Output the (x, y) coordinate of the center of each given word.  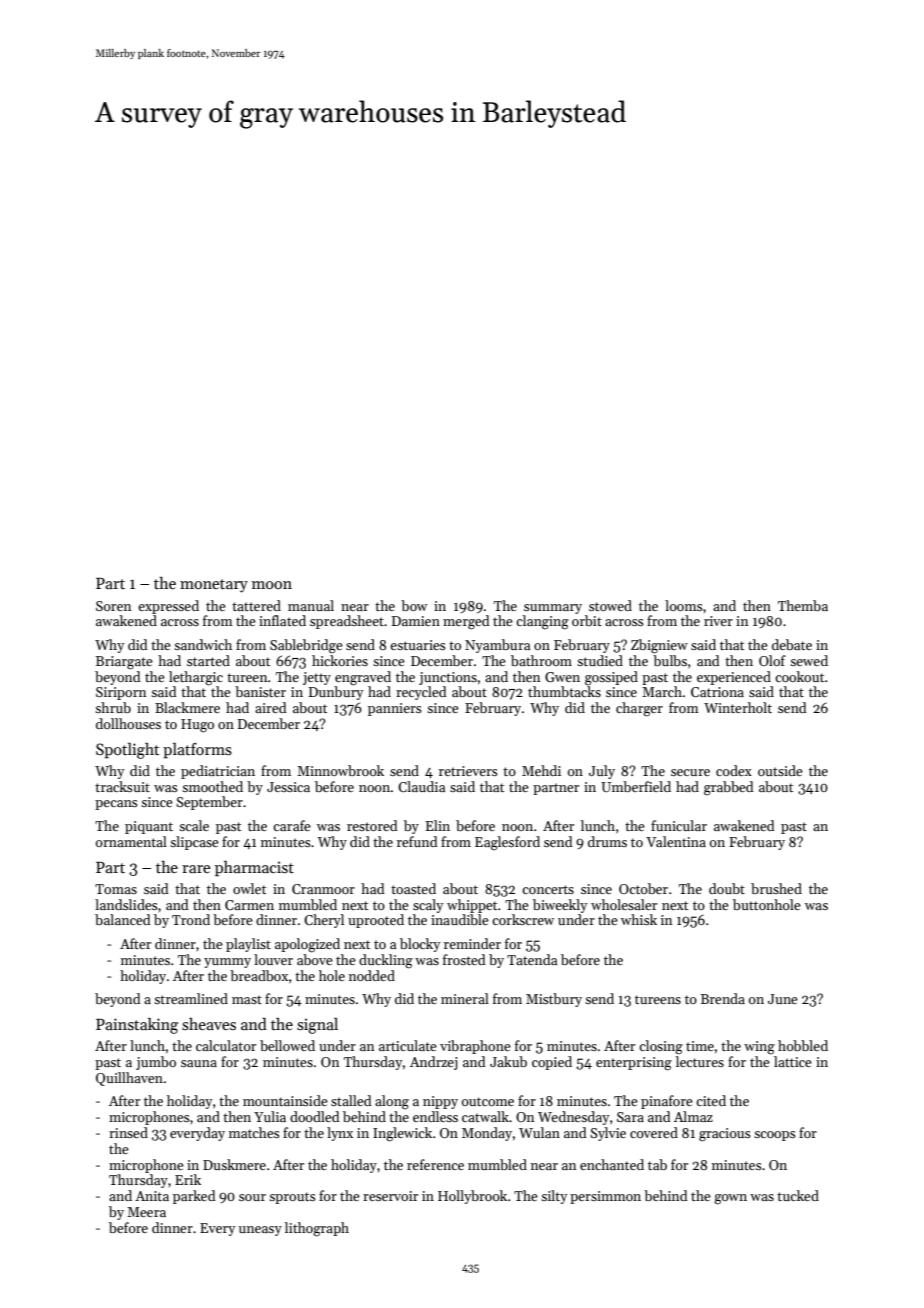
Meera (146, 1212)
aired (271, 707)
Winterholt (738, 707)
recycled (421, 693)
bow (414, 605)
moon (272, 585)
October (643, 888)
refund (417, 841)
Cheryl (324, 921)
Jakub (508, 1061)
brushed (776, 888)
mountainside (285, 1100)
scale (194, 825)
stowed (610, 605)
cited (711, 1100)
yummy (227, 963)
